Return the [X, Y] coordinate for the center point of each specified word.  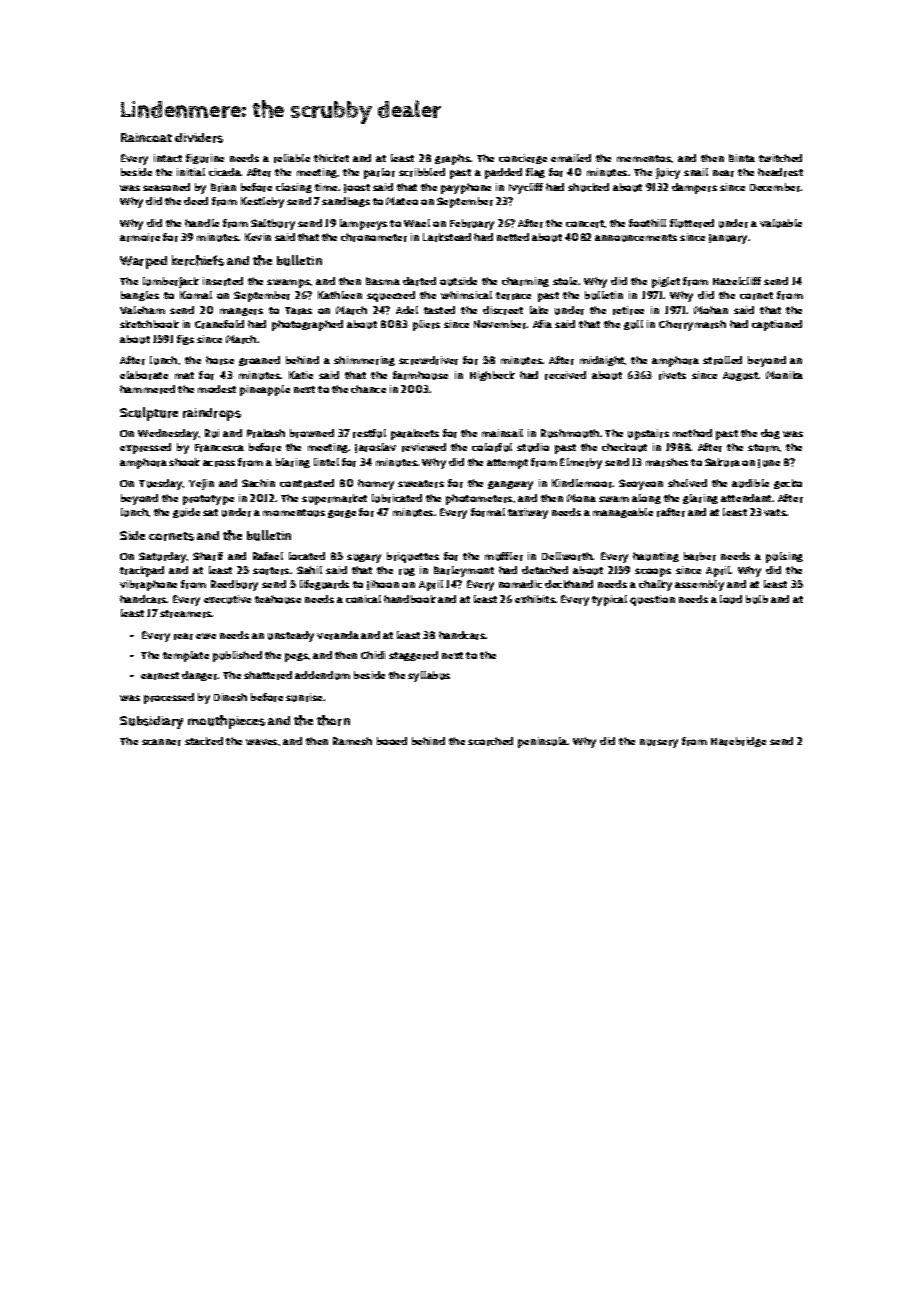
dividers [199, 138]
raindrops [212, 414]
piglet [666, 282]
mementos [644, 158]
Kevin [258, 237]
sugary [364, 558]
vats [775, 512]
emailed [571, 158]
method [692, 433]
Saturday [163, 557]
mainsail [502, 433]
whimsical [466, 295]
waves [261, 742]
